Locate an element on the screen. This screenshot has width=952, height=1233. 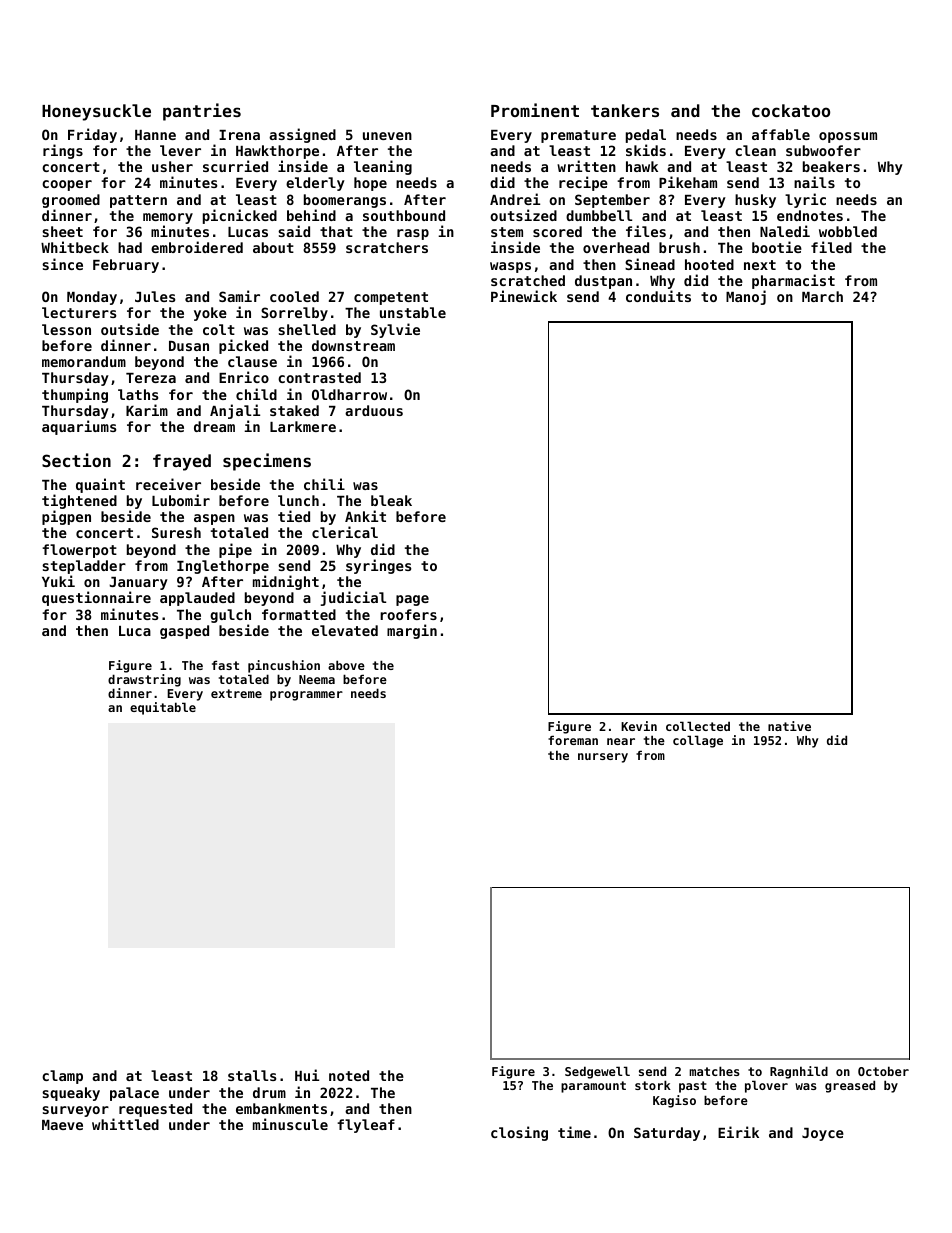
stalls is located at coordinates (252, 1075).
